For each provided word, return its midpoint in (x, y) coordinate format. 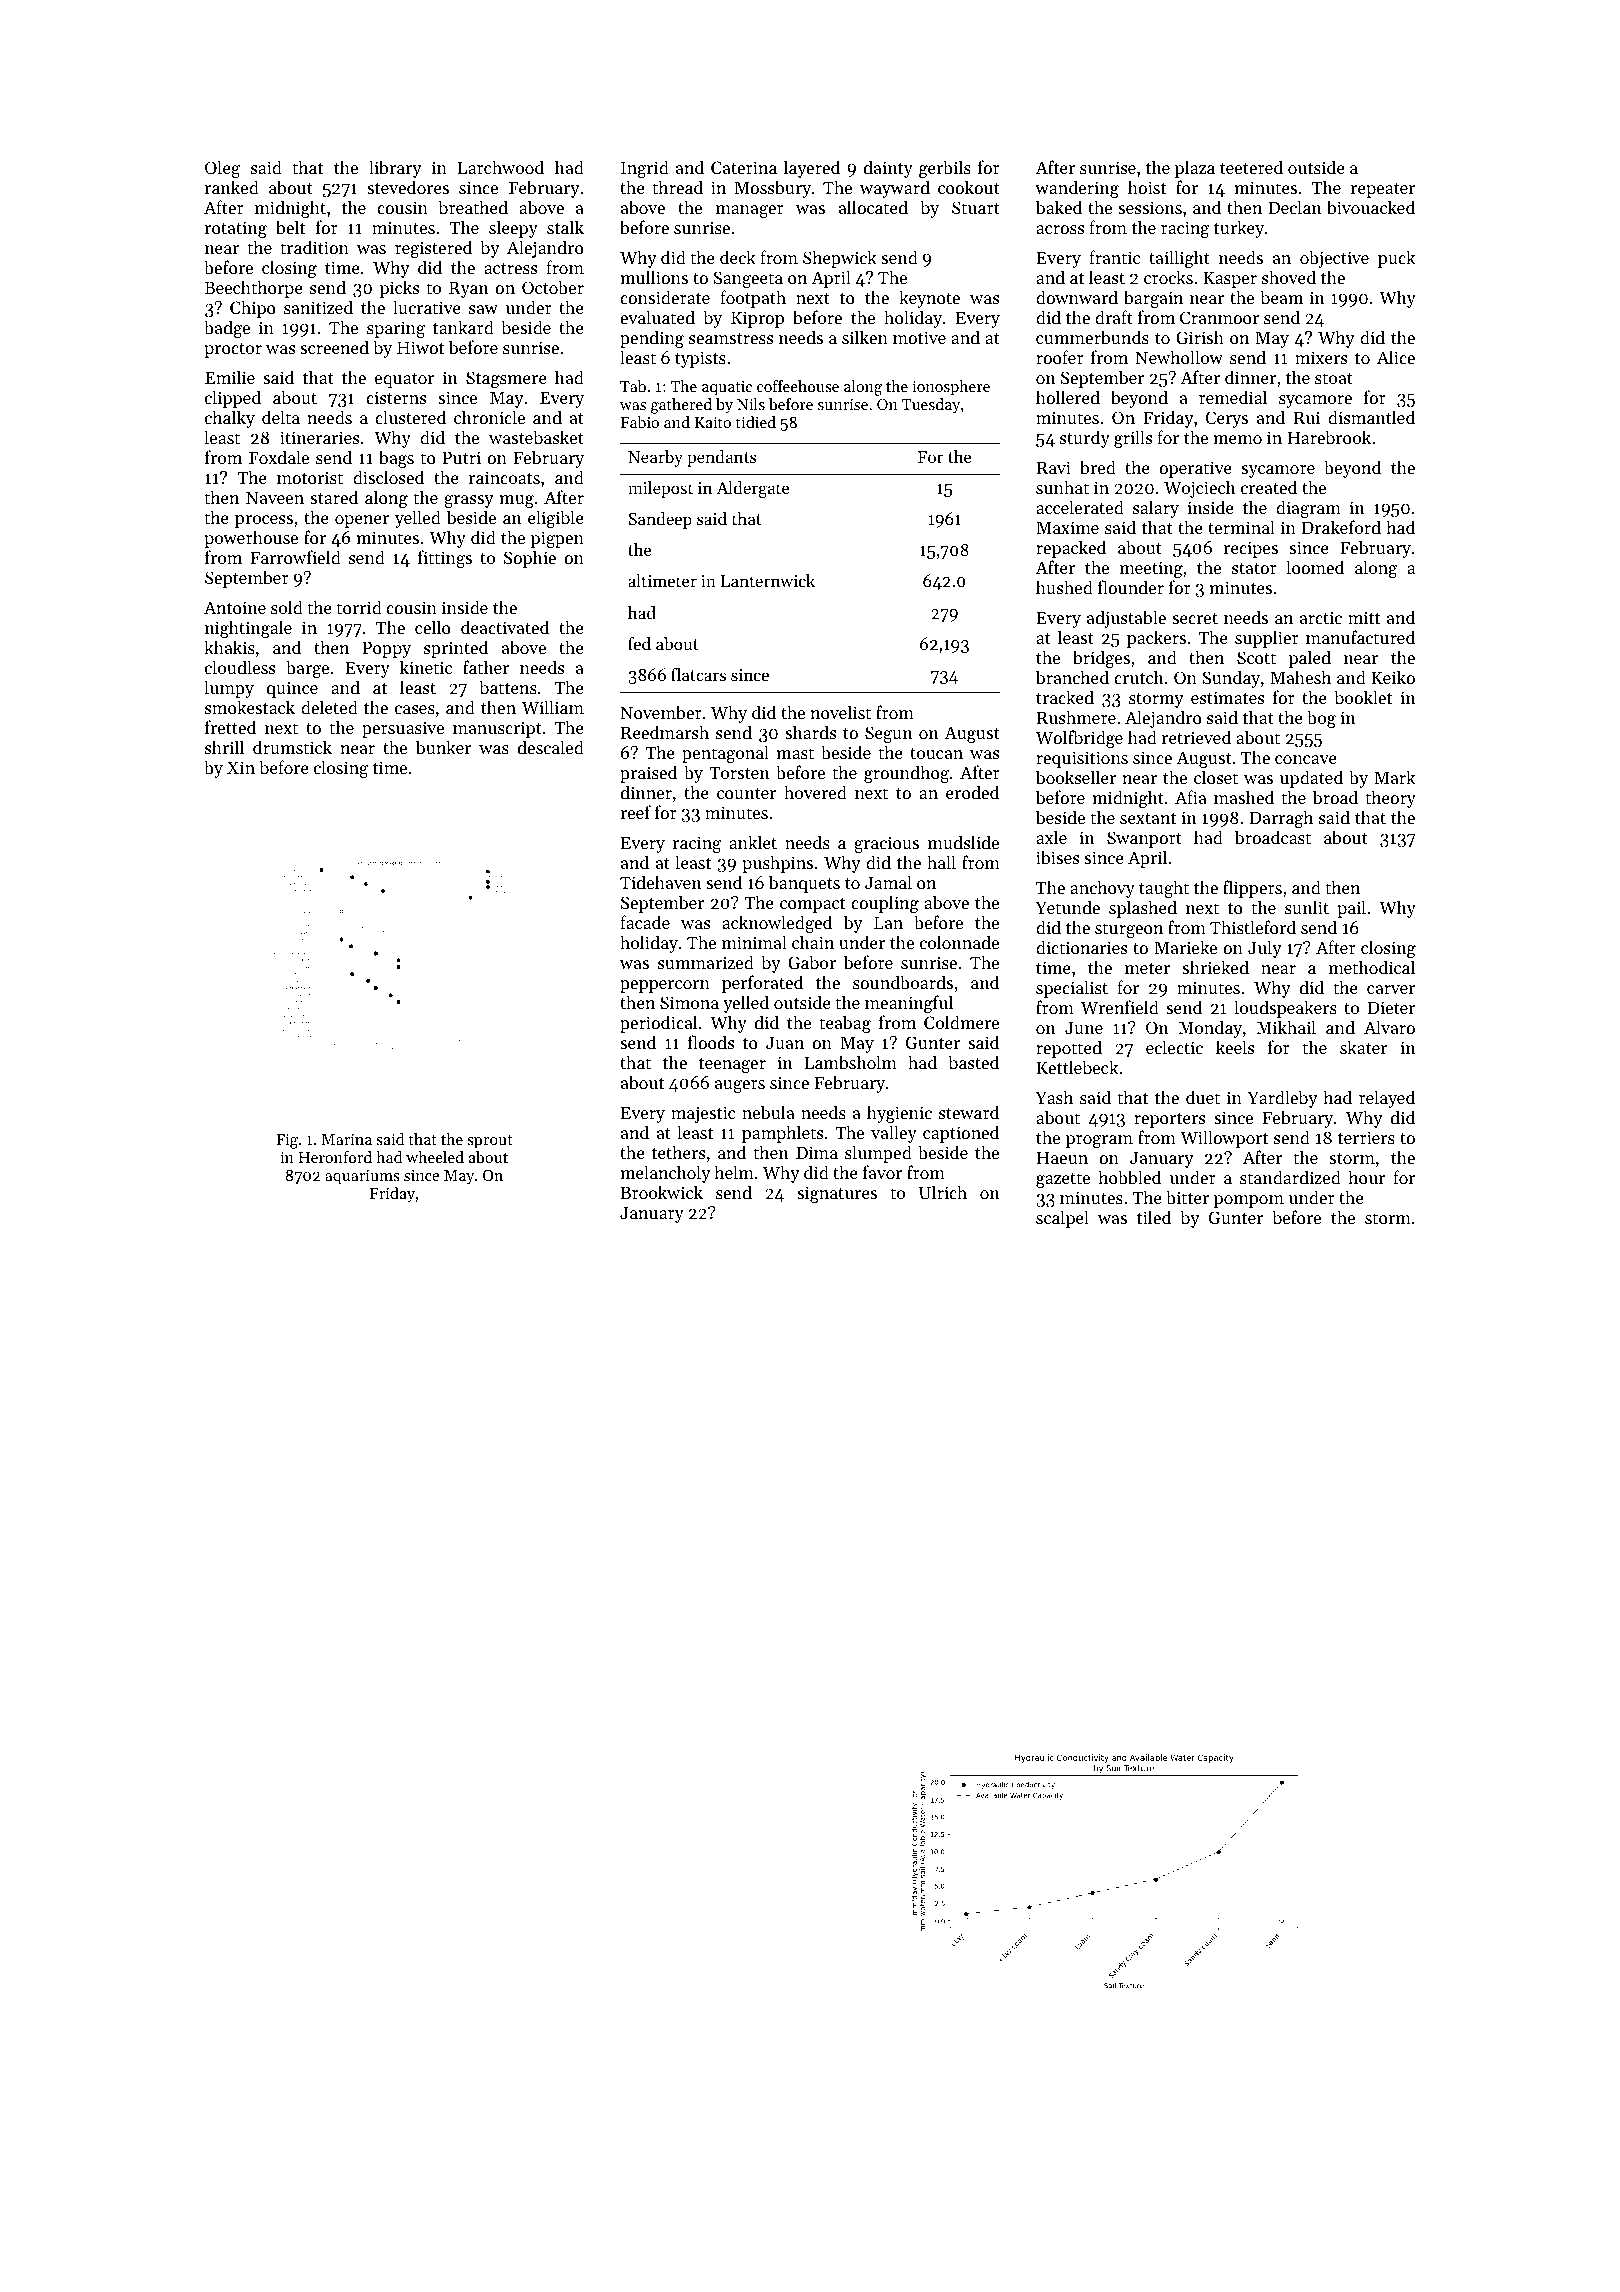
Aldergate (752, 489)
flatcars (698, 674)
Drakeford (1341, 527)
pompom (1249, 1201)
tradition (315, 247)
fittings (445, 559)
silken (865, 337)
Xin (241, 767)
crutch (1139, 677)
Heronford (335, 1157)
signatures (837, 1194)
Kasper (1230, 279)
